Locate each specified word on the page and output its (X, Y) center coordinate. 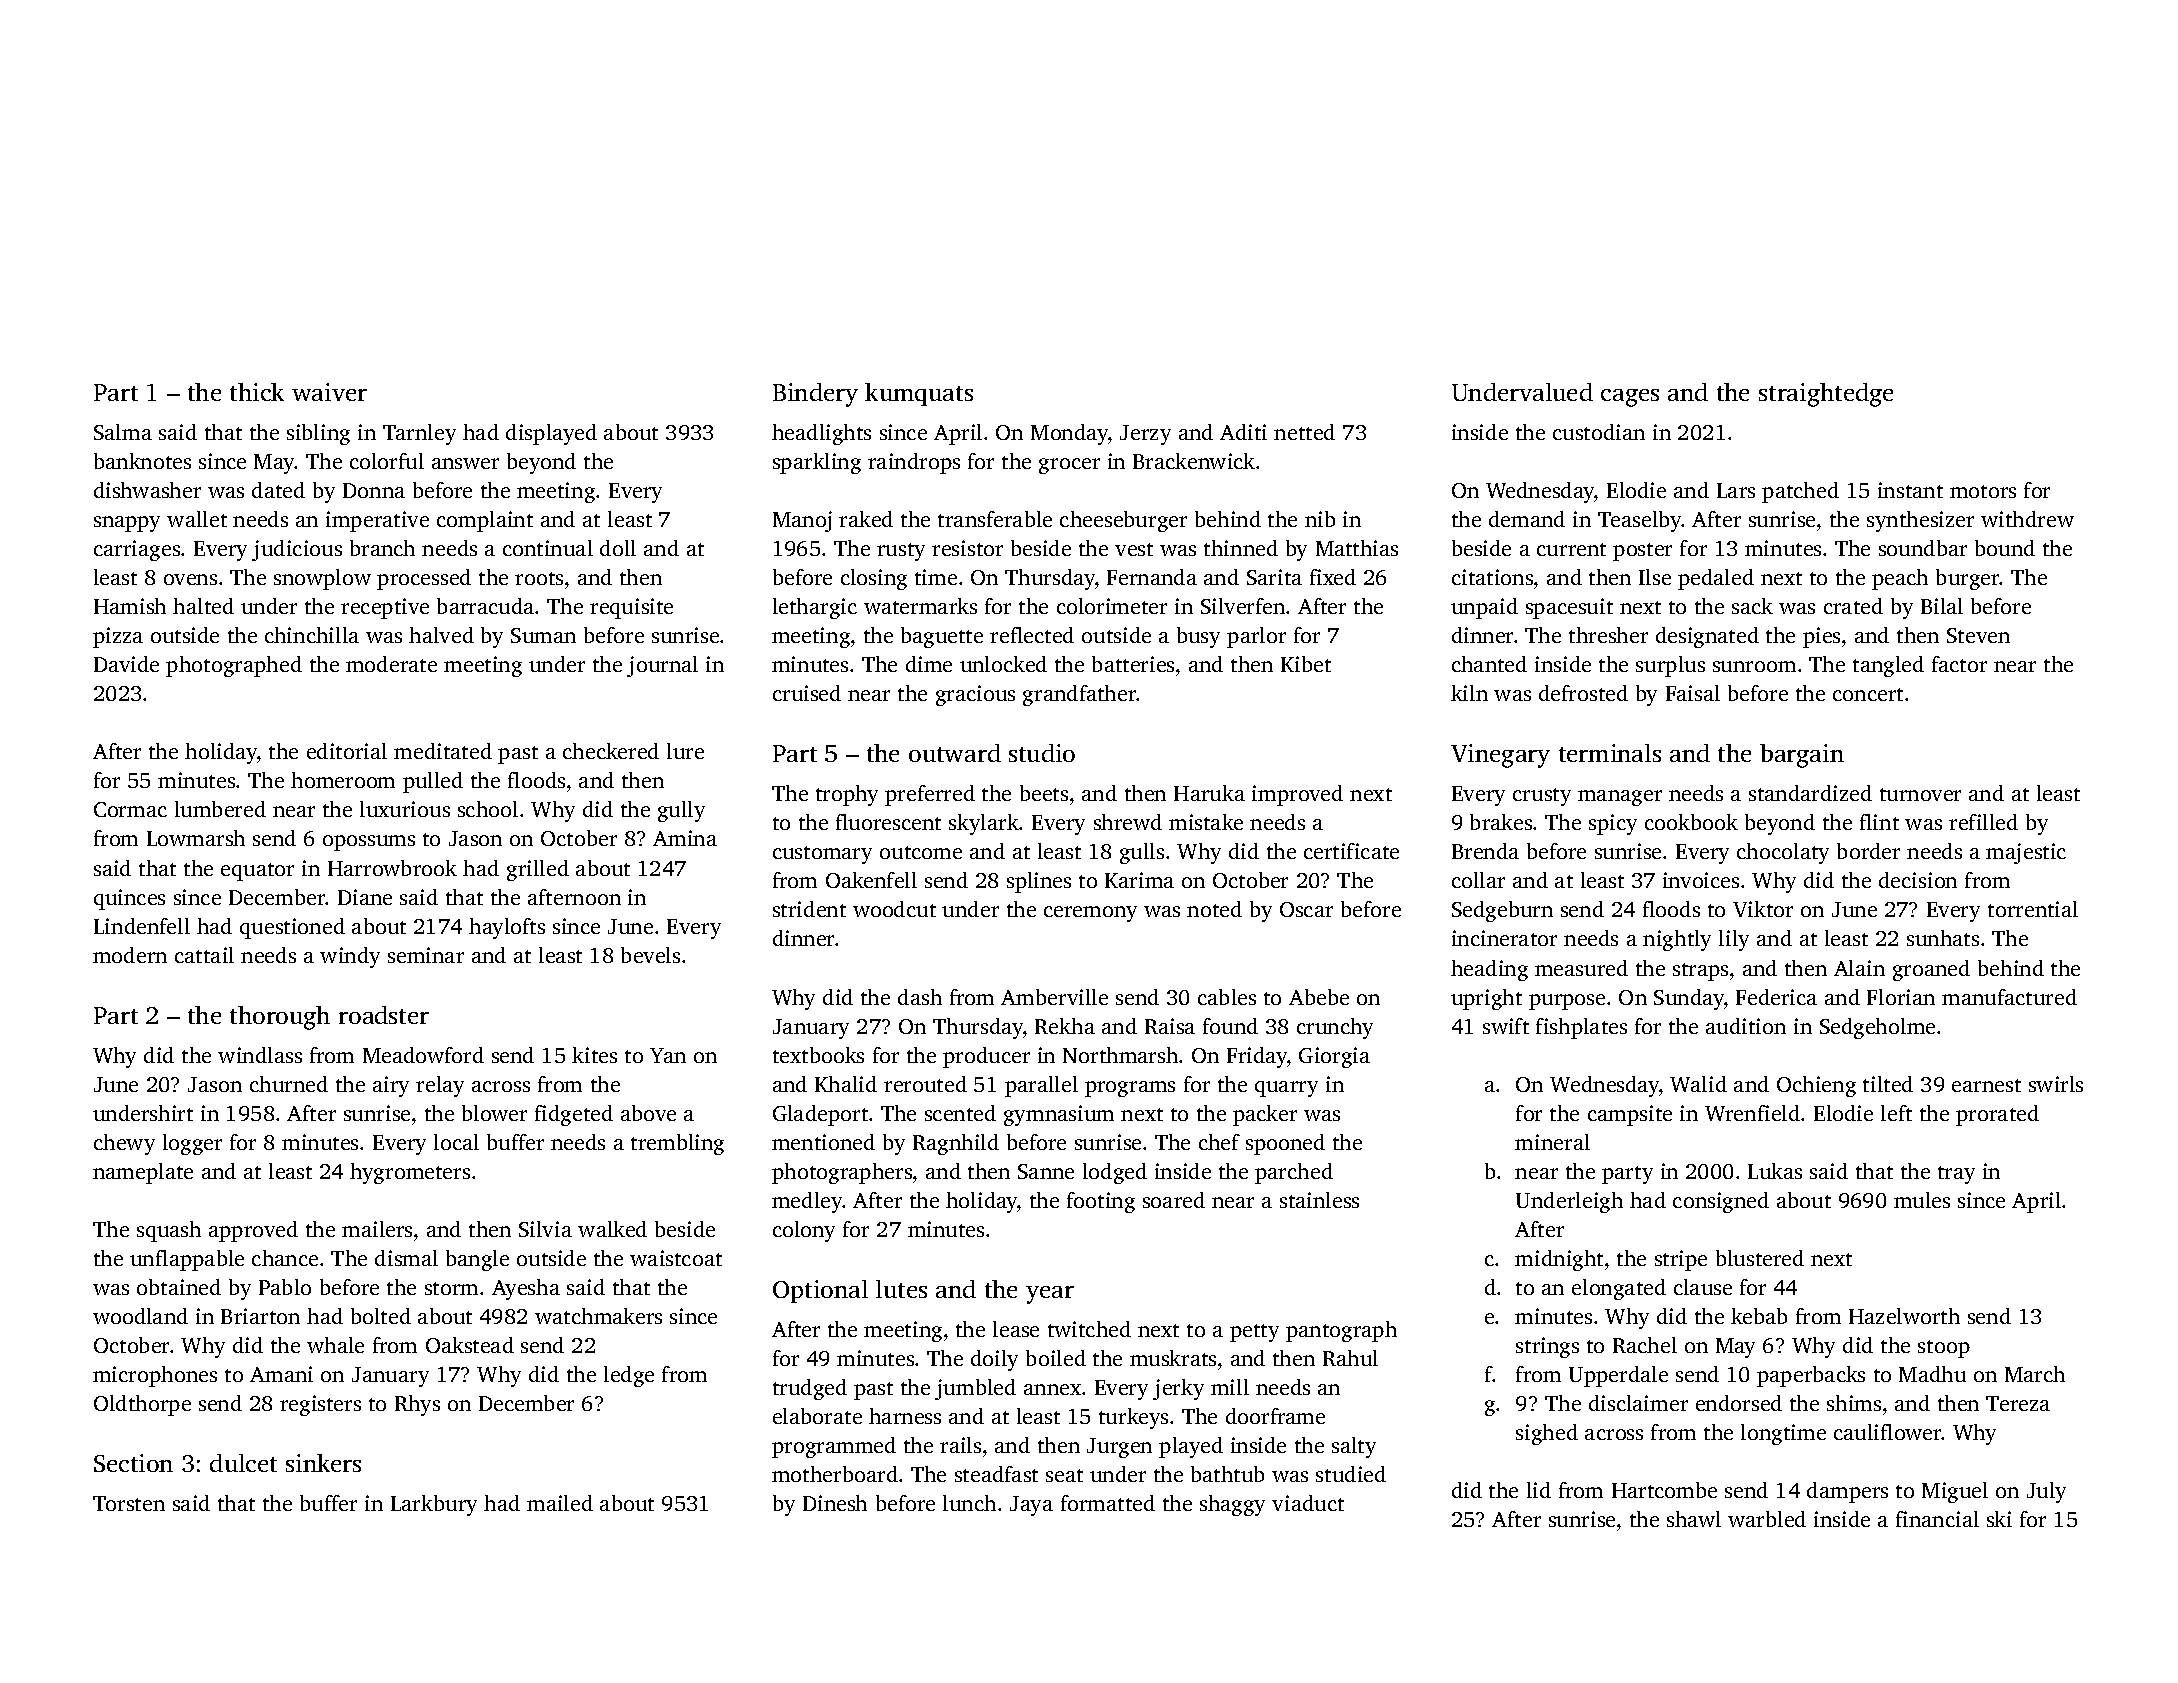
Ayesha (526, 1289)
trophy (847, 795)
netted (1304, 432)
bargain (1802, 756)
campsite (1630, 1115)
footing (1101, 1202)
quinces (129, 899)
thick (257, 392)
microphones (155, 1376)
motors (1983, 491)
